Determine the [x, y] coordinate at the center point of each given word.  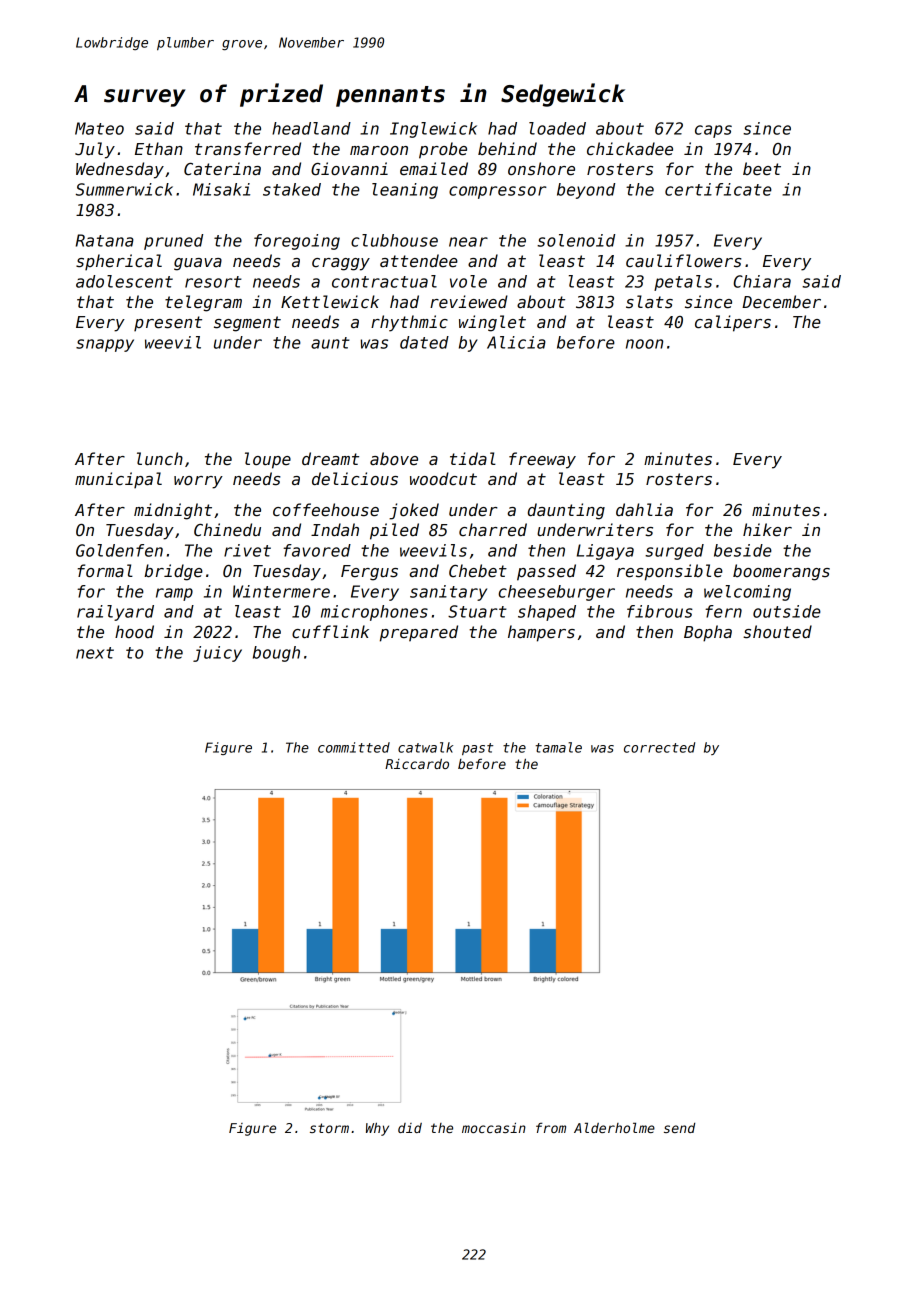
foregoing [297, 242]
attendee [419, 261]
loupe [268, 460]
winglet [492, 323]
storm [329, 1128]
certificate [718, 189]
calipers [733, 323]
